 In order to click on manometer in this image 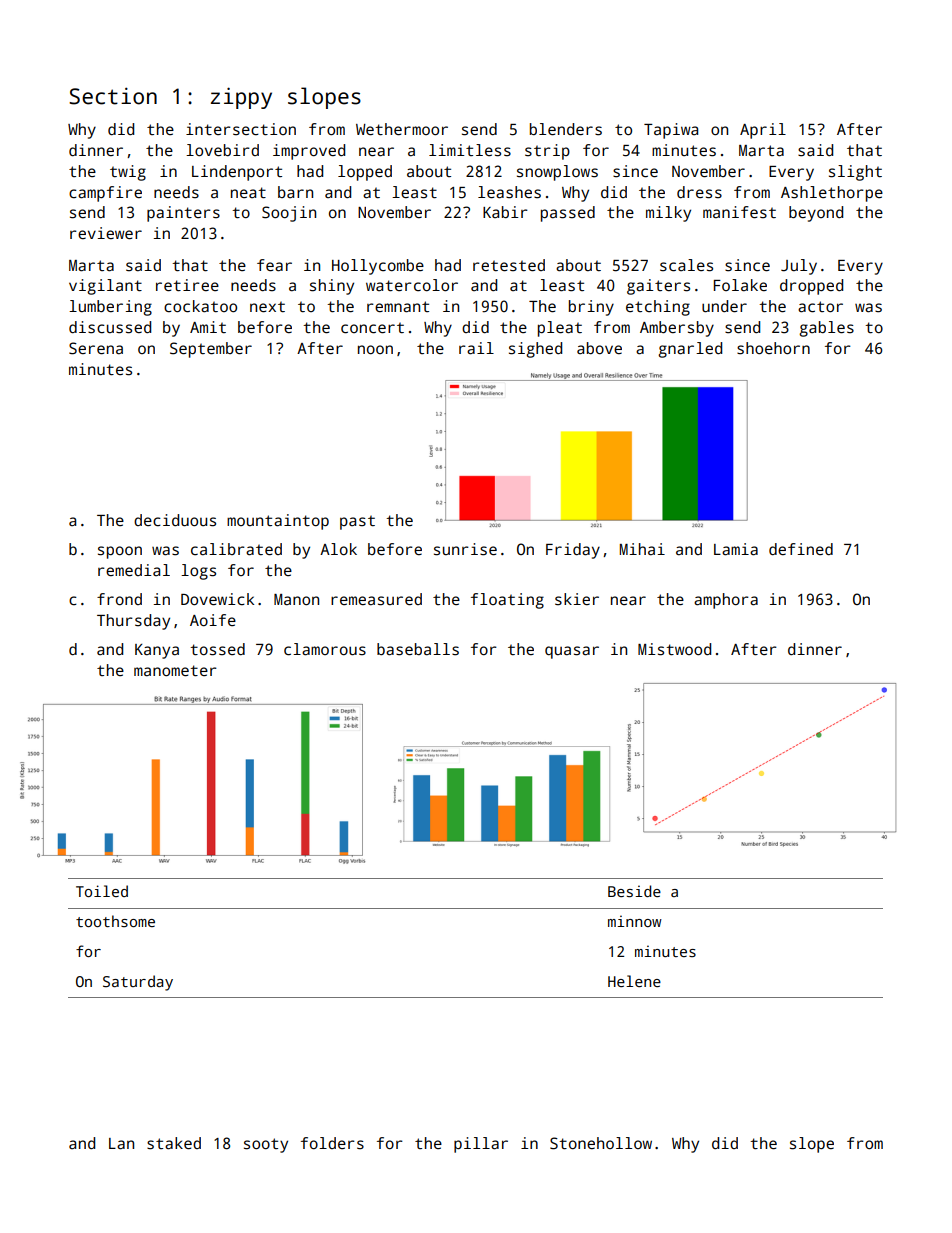, I will do `click(175, 671)`.
